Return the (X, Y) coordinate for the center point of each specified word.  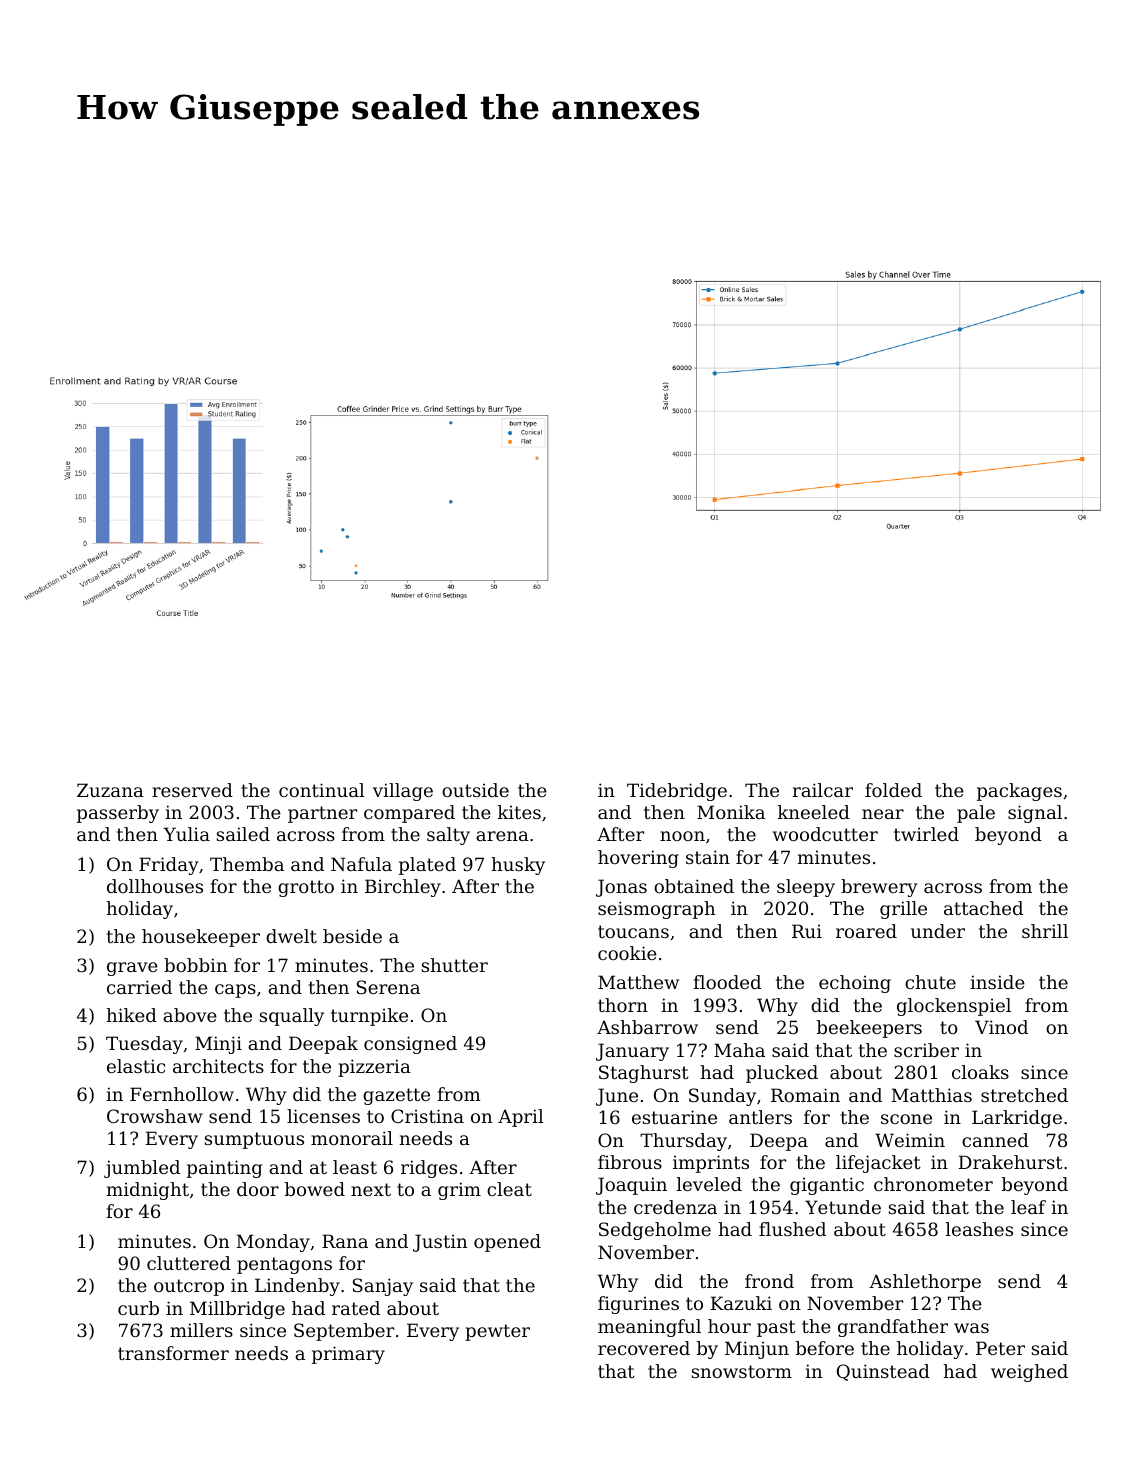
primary (348, 1355)
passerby (118, 814)
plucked (782, 1074)
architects (218, 1066)
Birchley (403, 888)
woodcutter (825, 834)
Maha (739, 1050)
